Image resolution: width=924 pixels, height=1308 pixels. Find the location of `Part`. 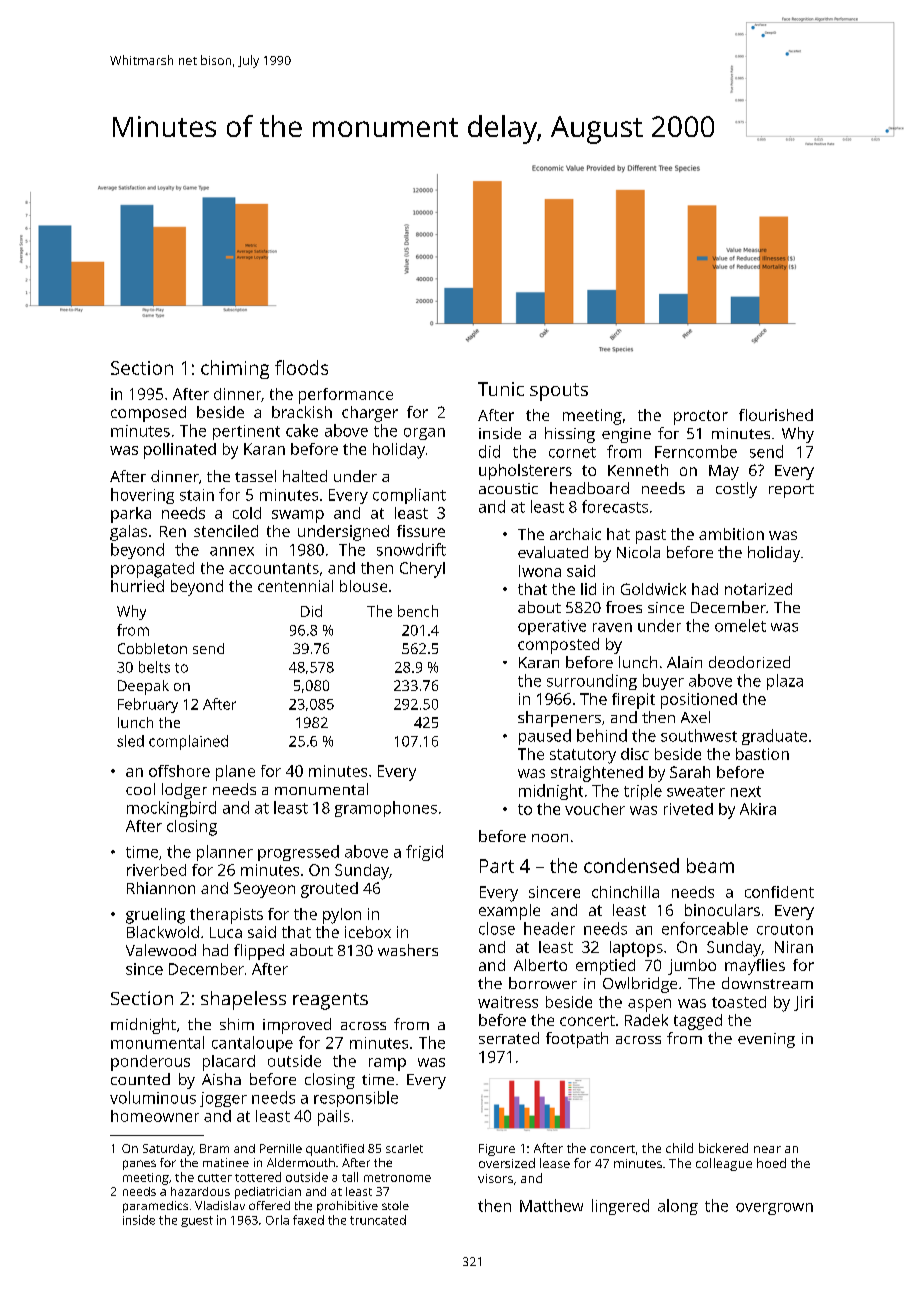

Part is located at coordinates (497, 866).
